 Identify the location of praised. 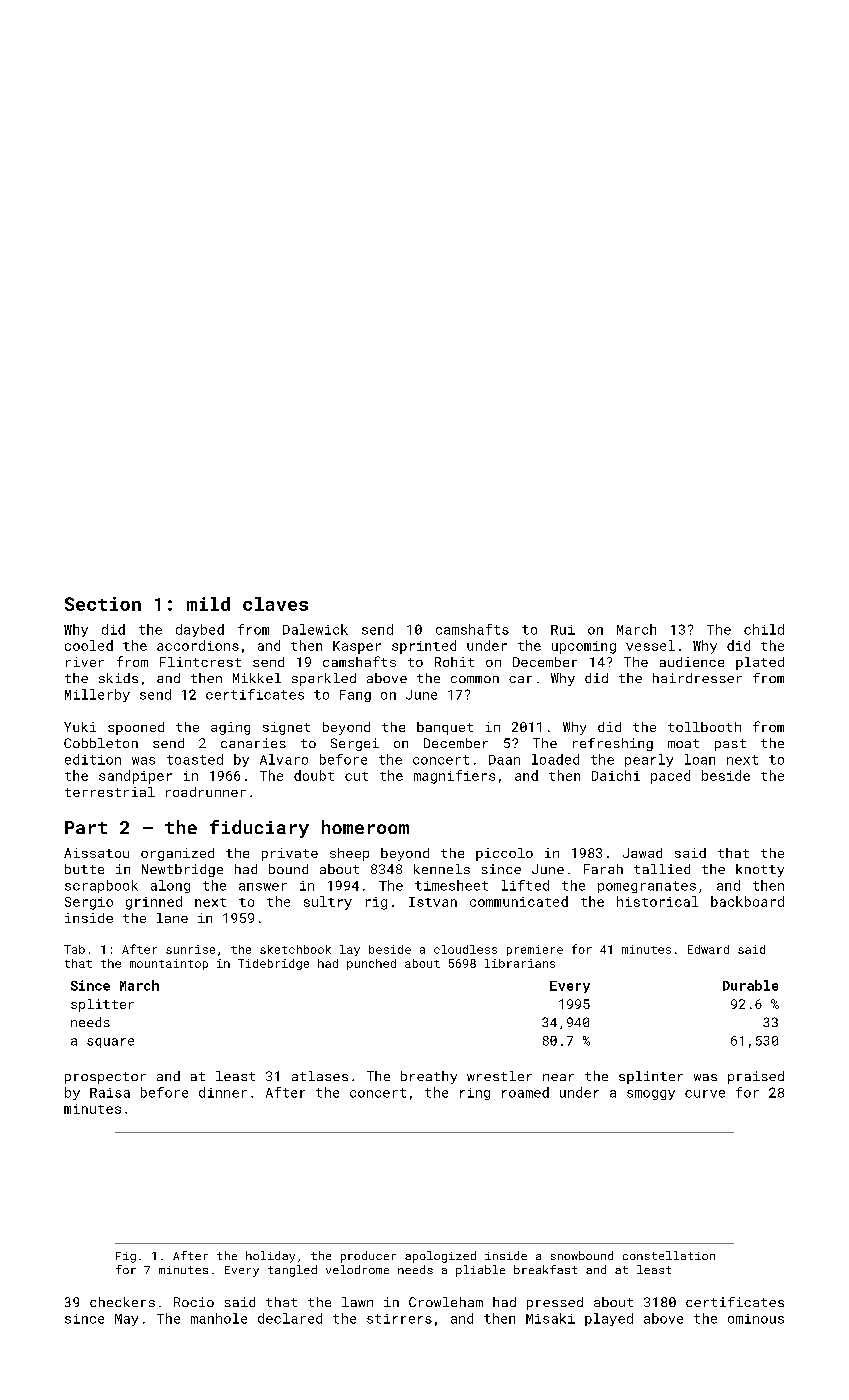
(756, 1077).
